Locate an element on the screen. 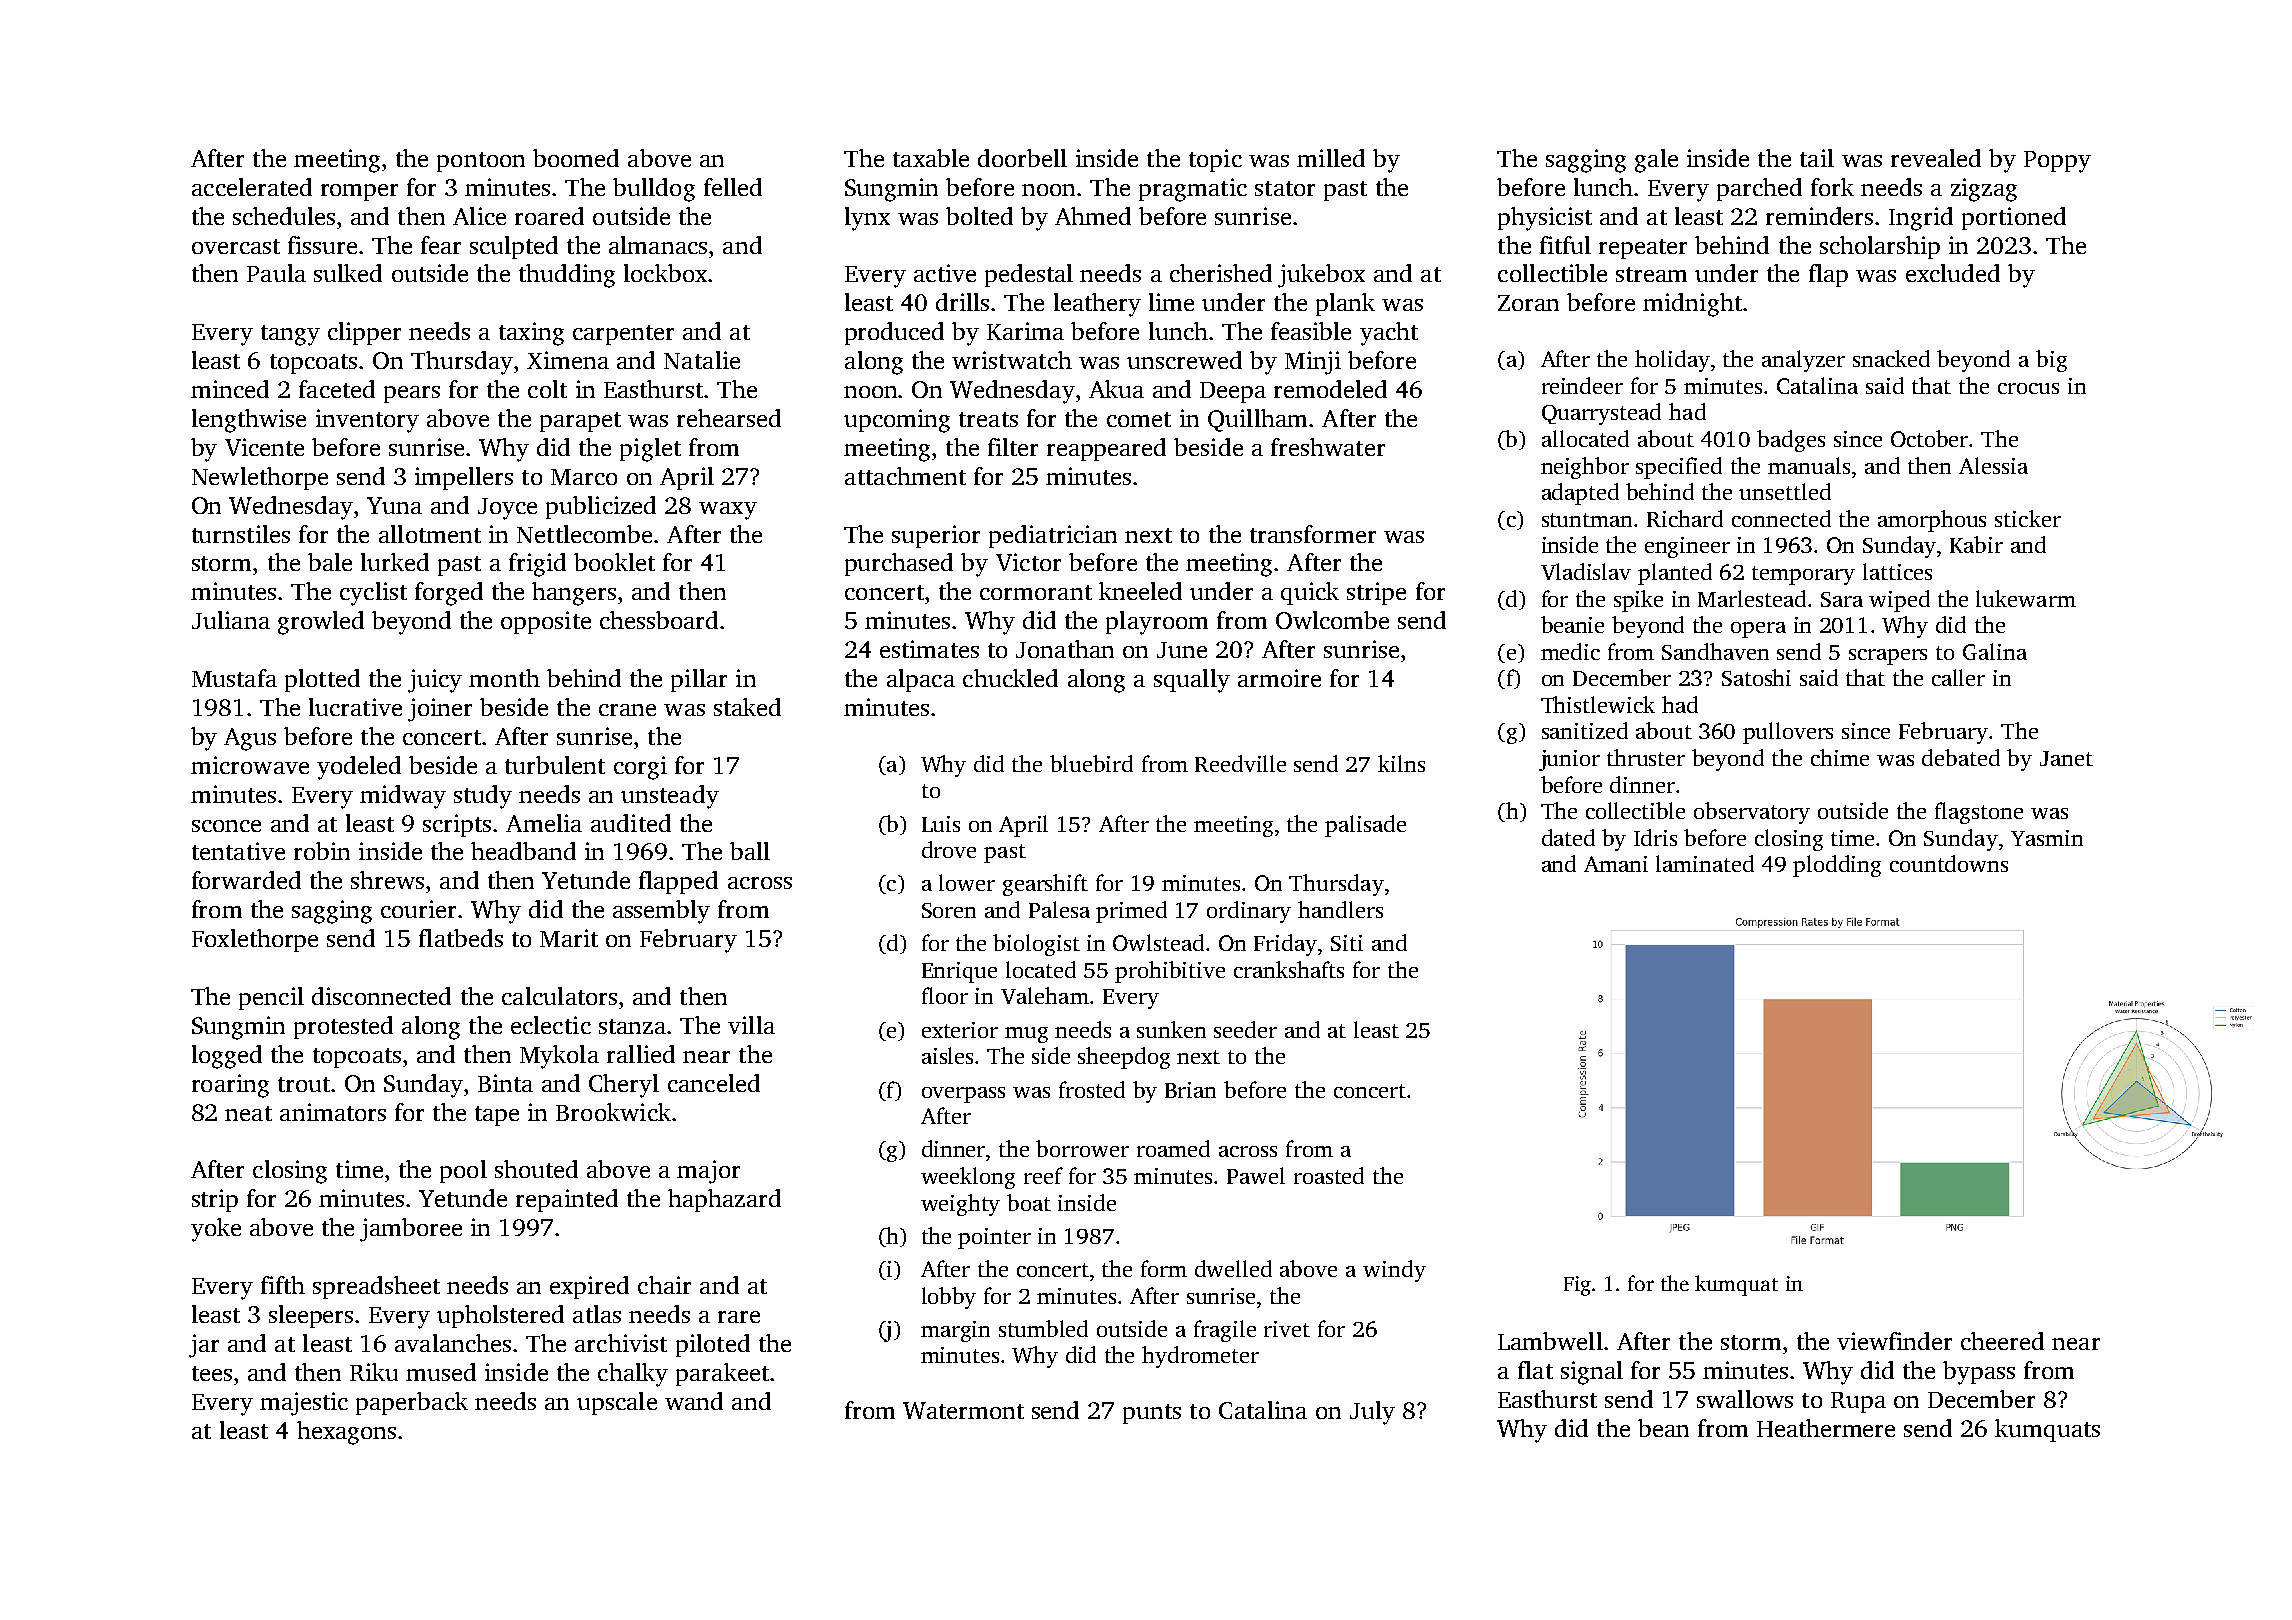 The height and width of the screenshot is (1620, 2292). ordinary is located at coordinates (1249, 912).
